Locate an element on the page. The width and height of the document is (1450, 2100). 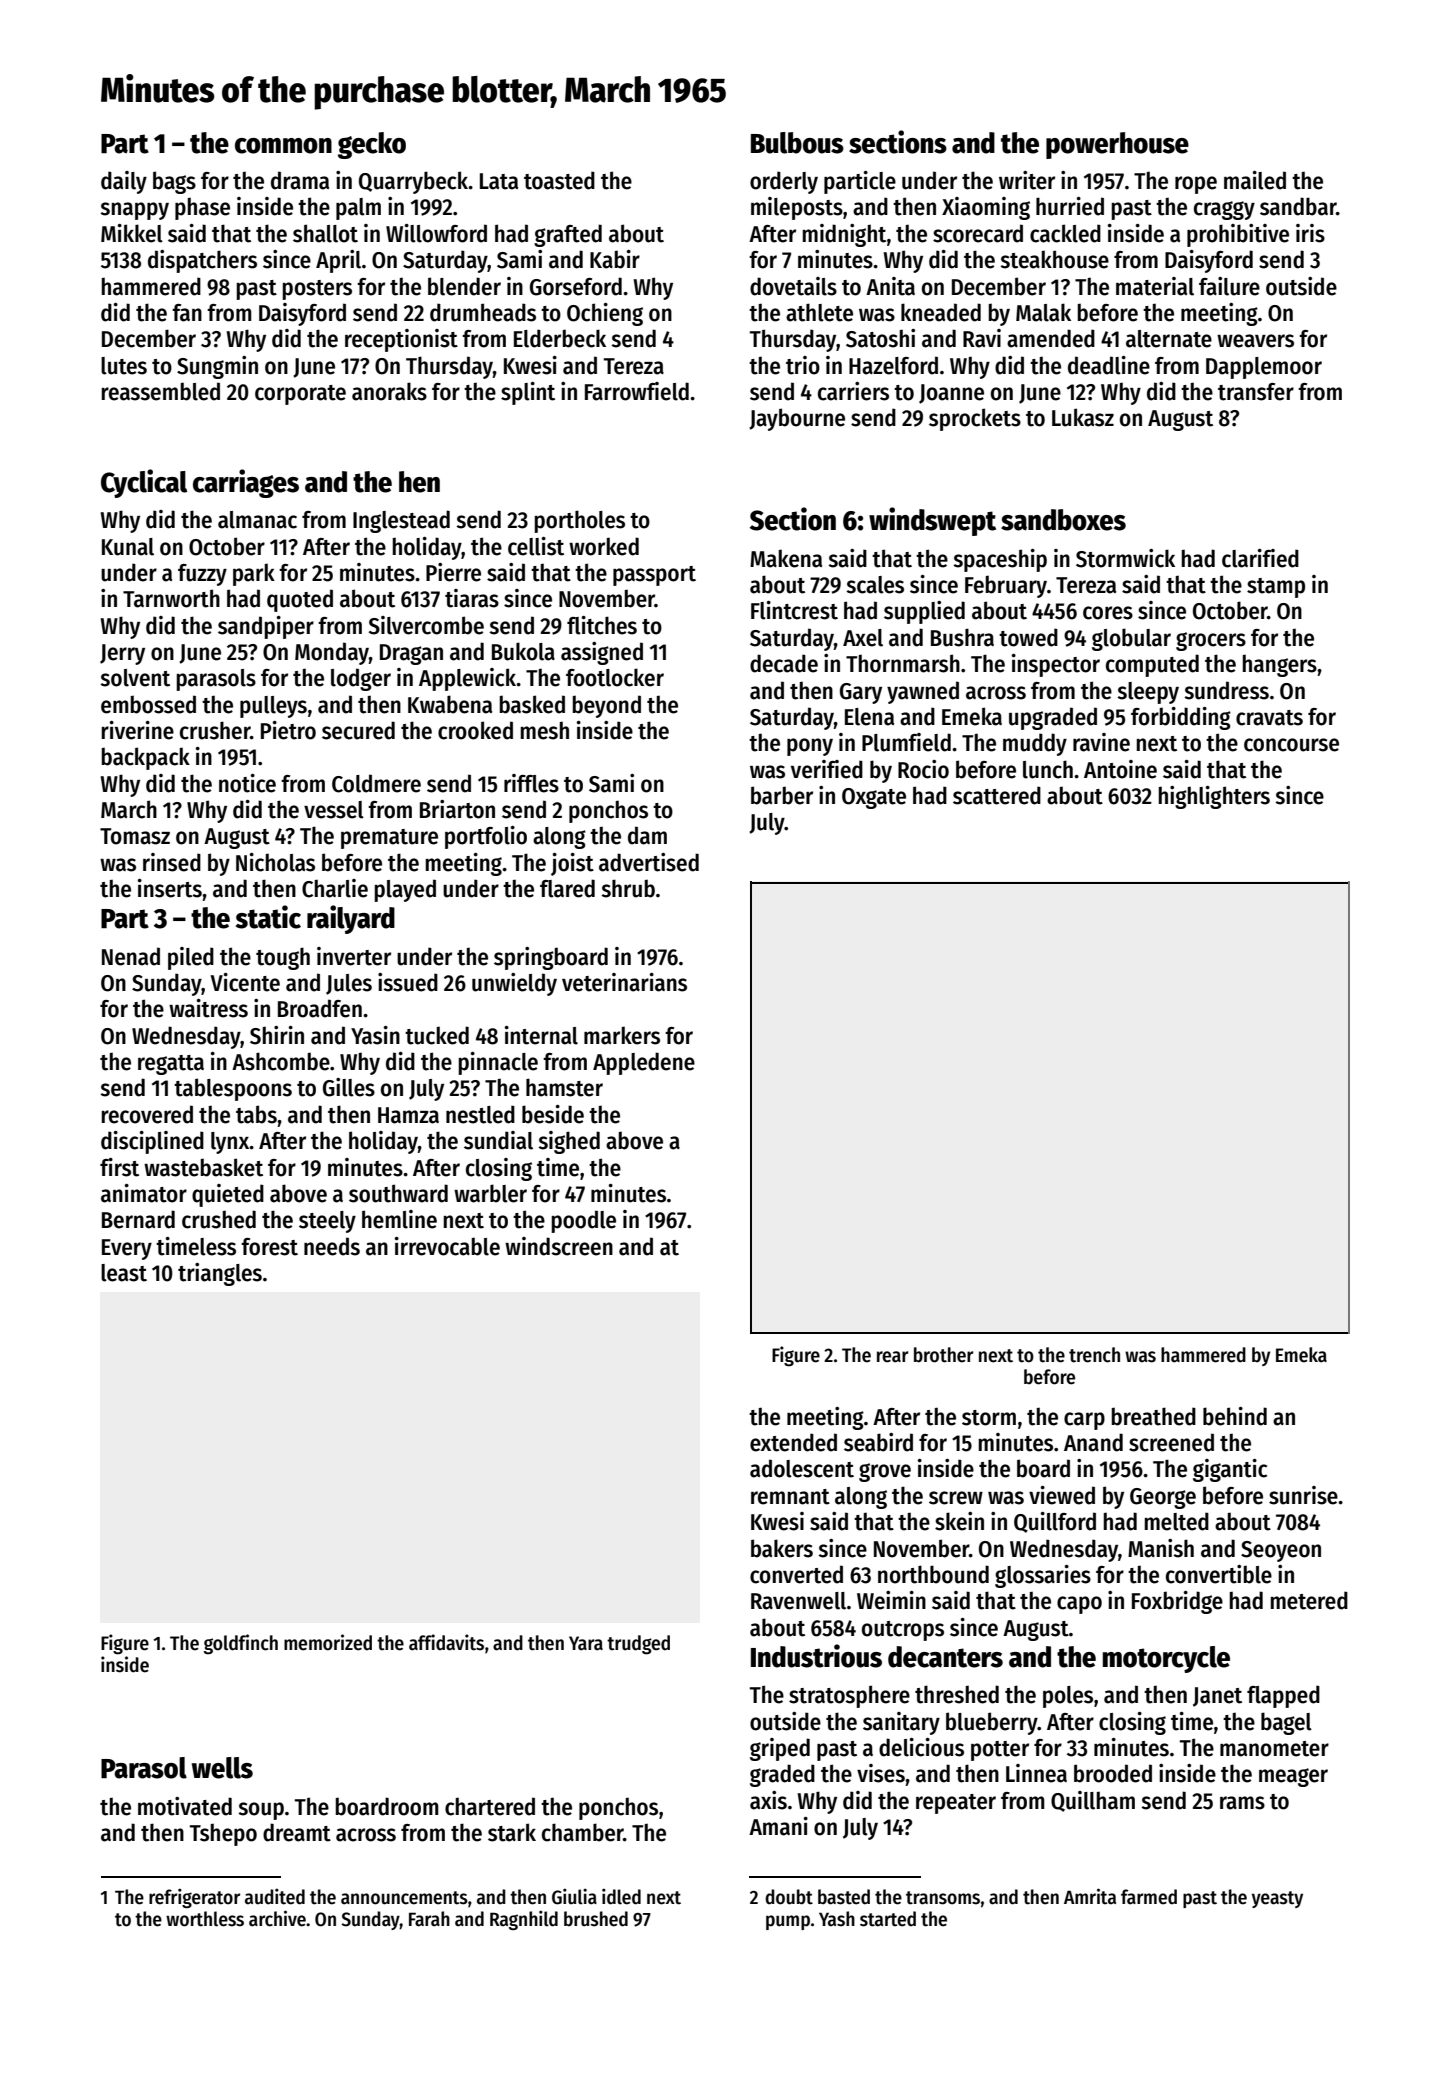
cravats is located at coordinates (1269, 718).
